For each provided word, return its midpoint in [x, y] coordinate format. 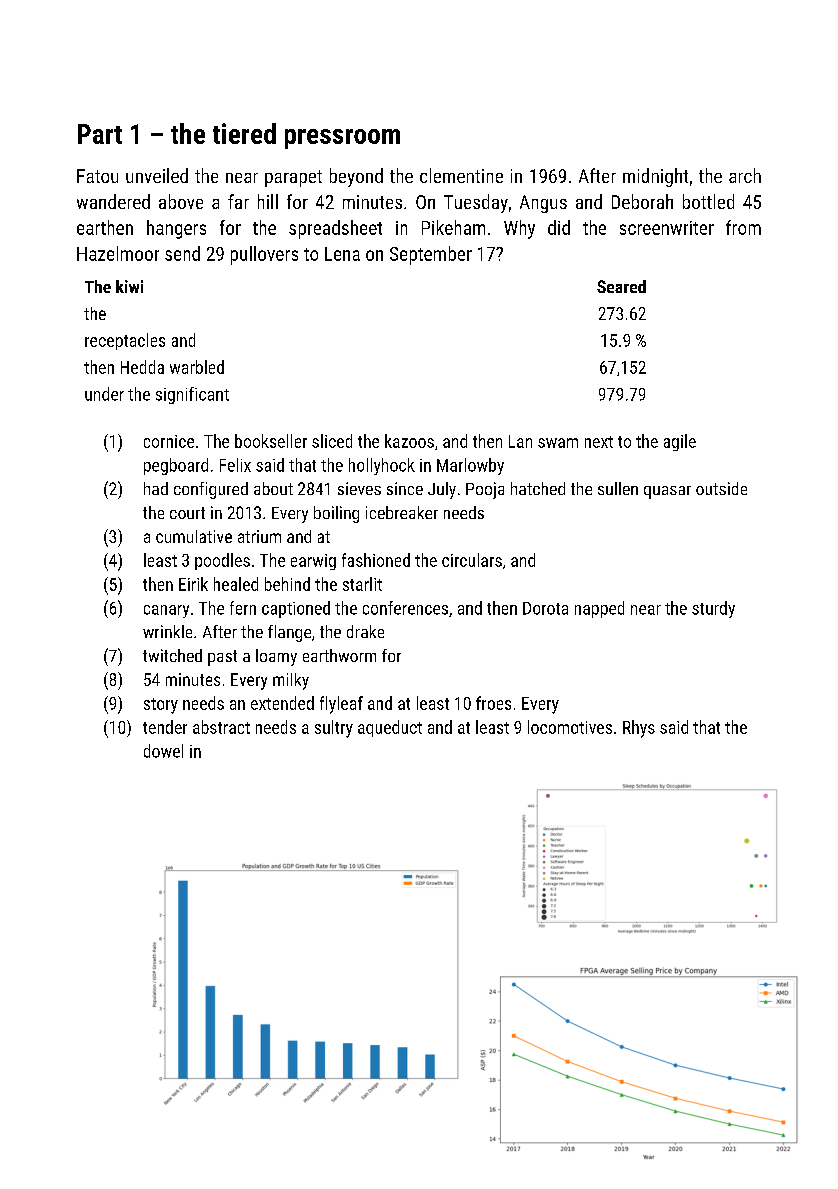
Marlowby [470, 466]
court [187, 513]
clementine [461, 175]
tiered [244, 133]
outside [721, 488]
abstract [221, 727]
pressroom [342, 139]
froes [493, 703]
